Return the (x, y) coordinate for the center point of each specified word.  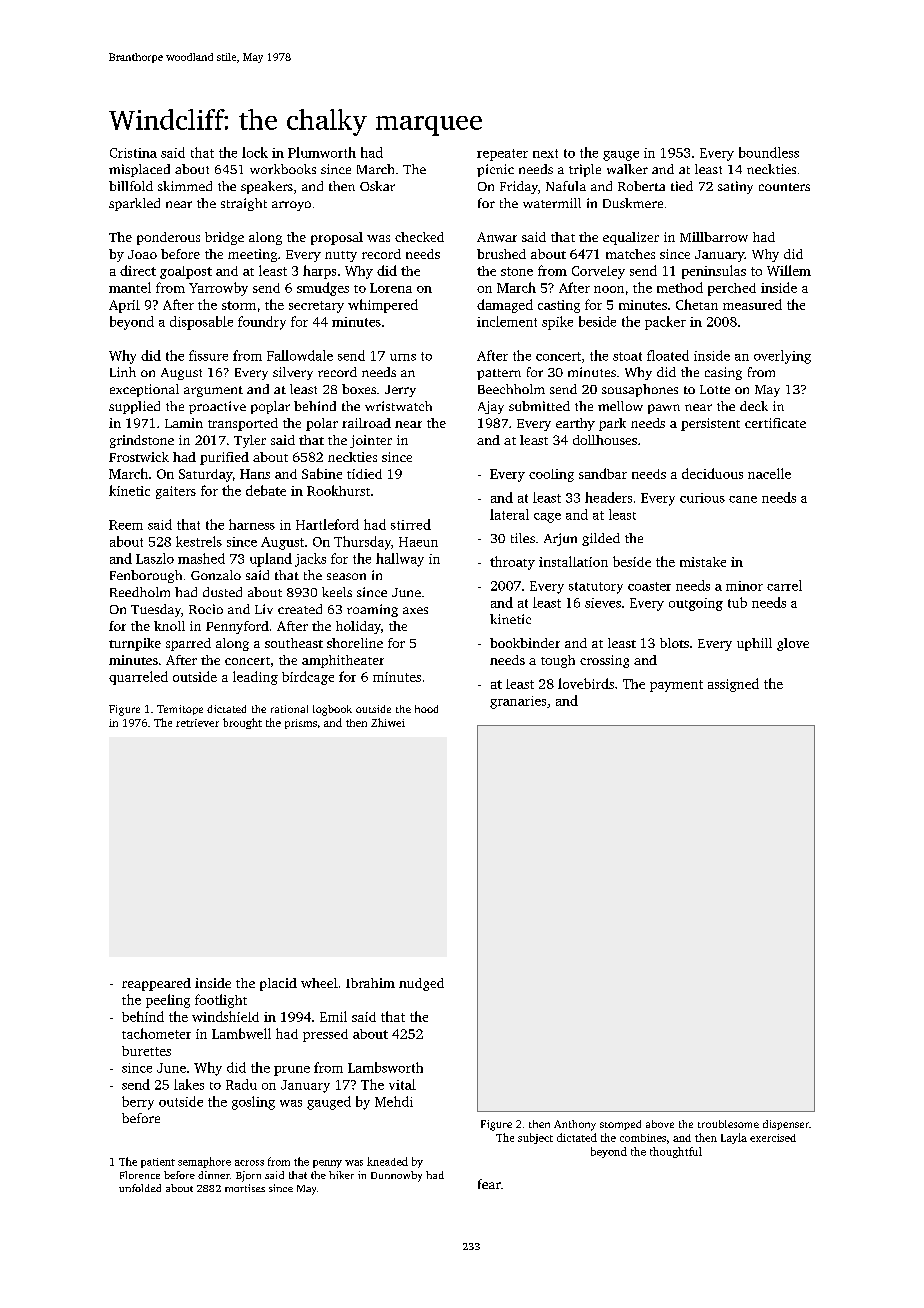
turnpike (135, 644)
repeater (502, 155)
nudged (421, 984)
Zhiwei (388, 722)
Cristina (133, 153)
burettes (146, 1051)
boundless (769, 152)
